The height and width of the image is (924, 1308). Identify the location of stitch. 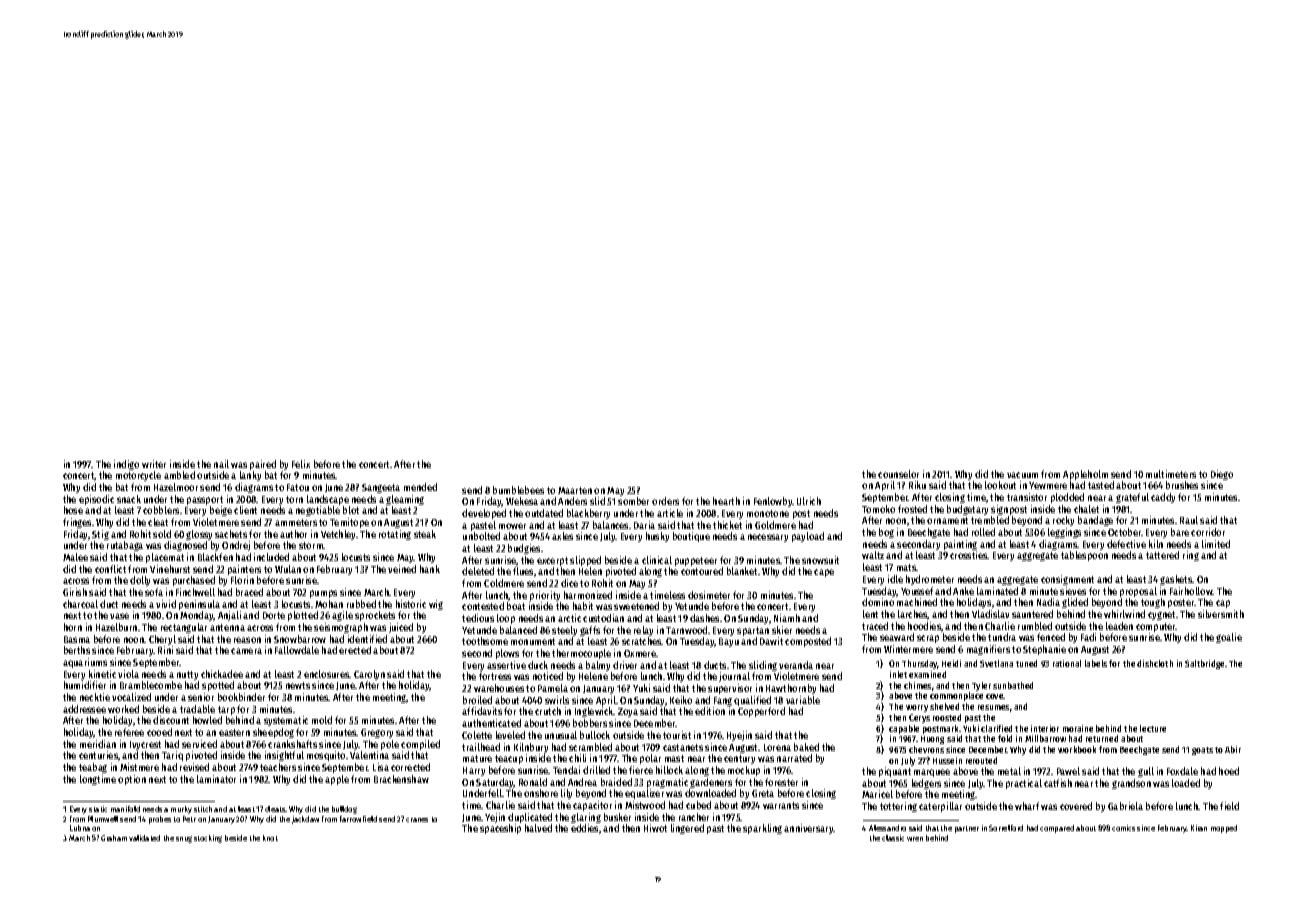
(203, 809).
